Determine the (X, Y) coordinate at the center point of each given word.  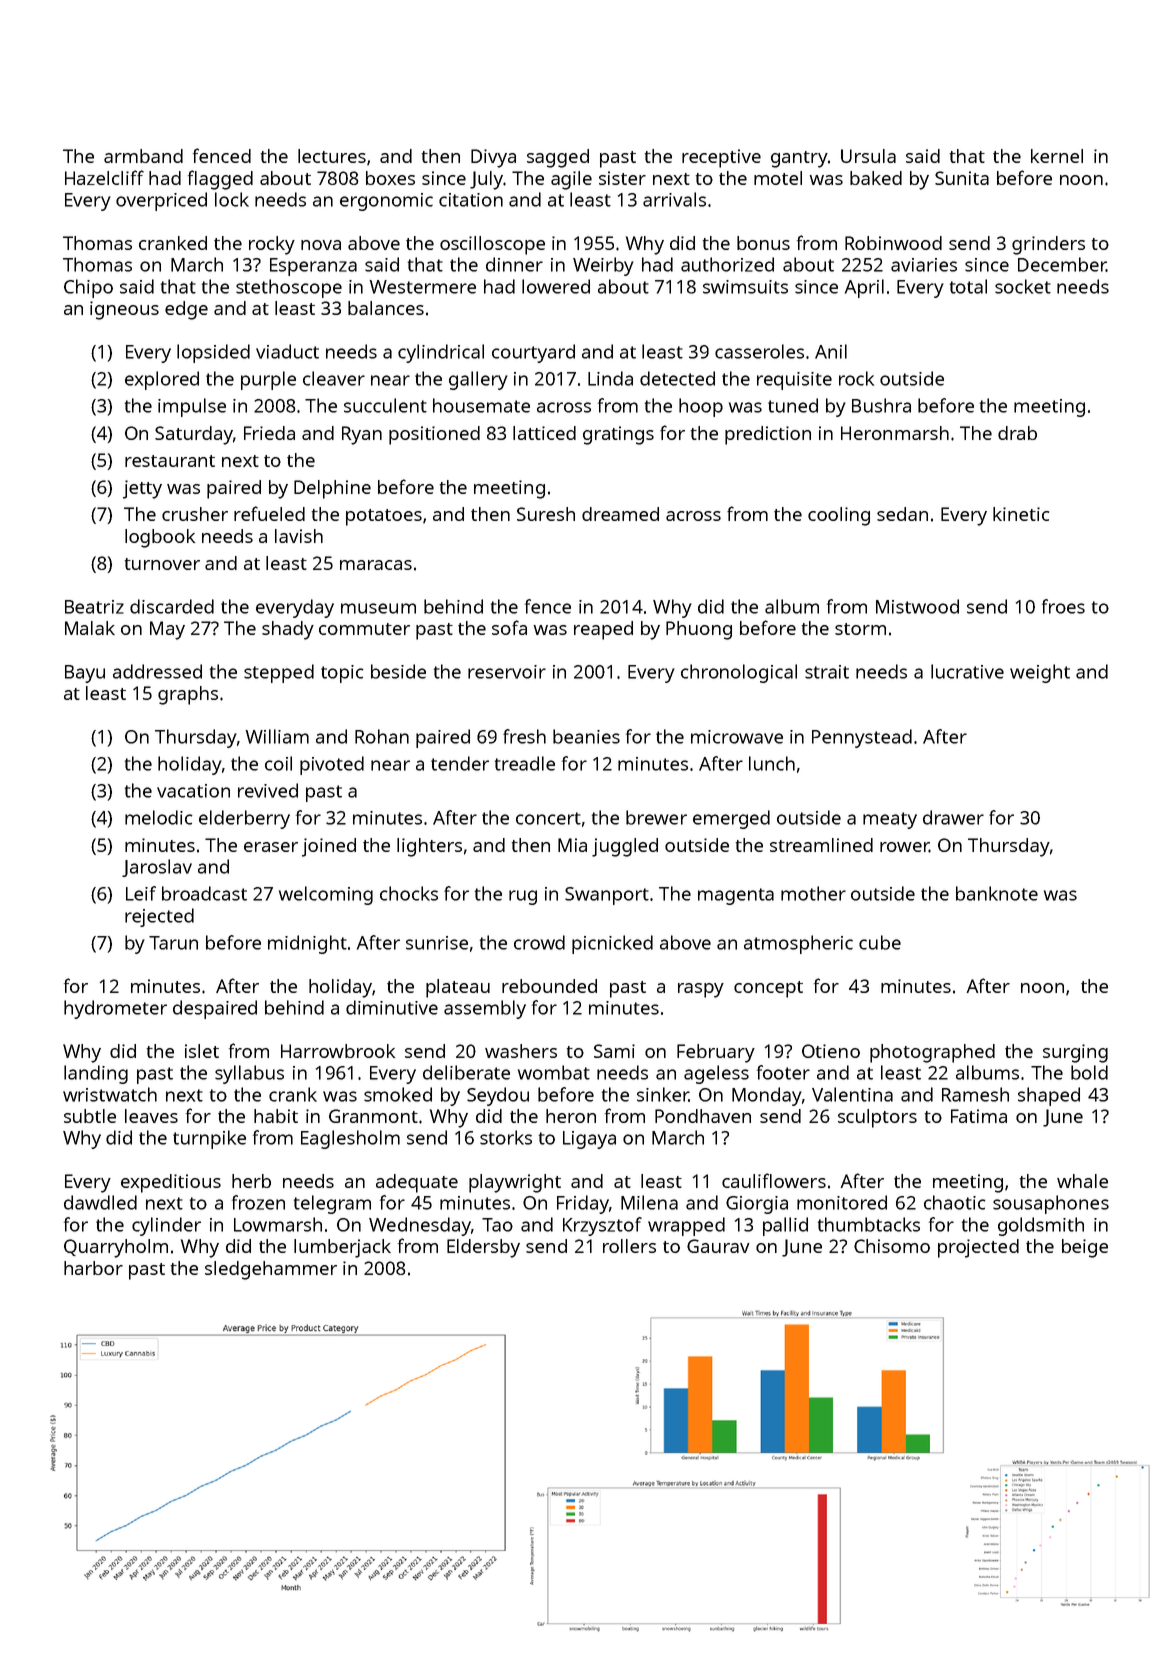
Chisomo (892, 1246)
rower (904, 847)
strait (827, 672)
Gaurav (718, 1246)
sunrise (437, 943)
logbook (160, 538)
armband (143, 156)
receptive (721, 158)
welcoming (326, 895)
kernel (1057, 156)
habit (276, 1116)
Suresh (546, 514)
